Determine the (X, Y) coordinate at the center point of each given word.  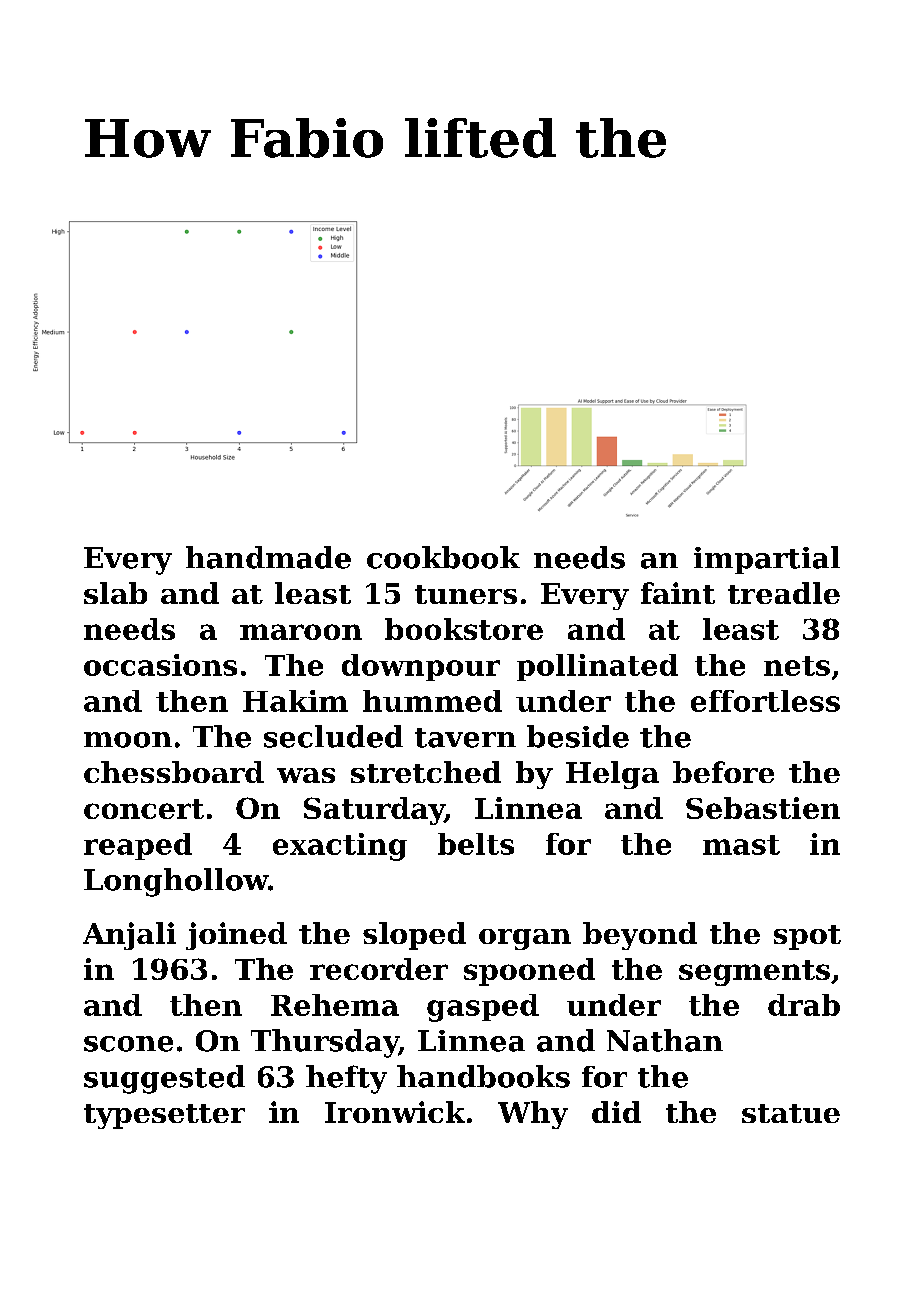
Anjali (129, 936)
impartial (767, 560)
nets (797, 666)
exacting (340, 847)
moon (128, 740)
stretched (426, 772)
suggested (164, 1079)
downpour (421, 667)
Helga (612, 775)
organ (525, 939)
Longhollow (176, 882)
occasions (160, 665)
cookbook (443, 557)
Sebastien (763, 808)
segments (754, 973)
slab (115, 593)
